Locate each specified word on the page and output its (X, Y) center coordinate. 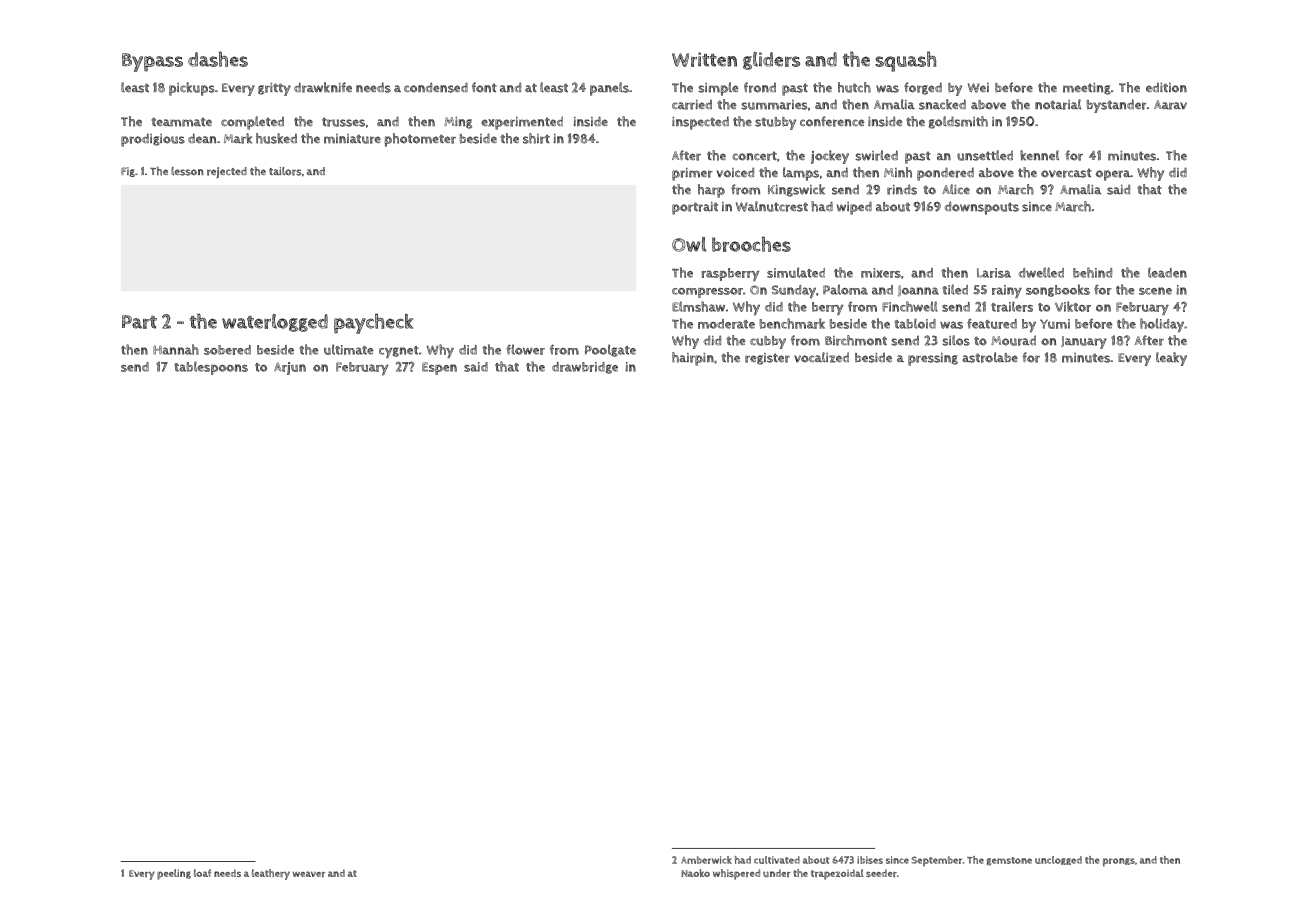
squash (905, 61)
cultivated (777, 860)
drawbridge (585, 368)
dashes (218, 59)
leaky (1171, 359)
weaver (308, 874)
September (936, 861)
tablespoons (211, 368)
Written (704, 59)
